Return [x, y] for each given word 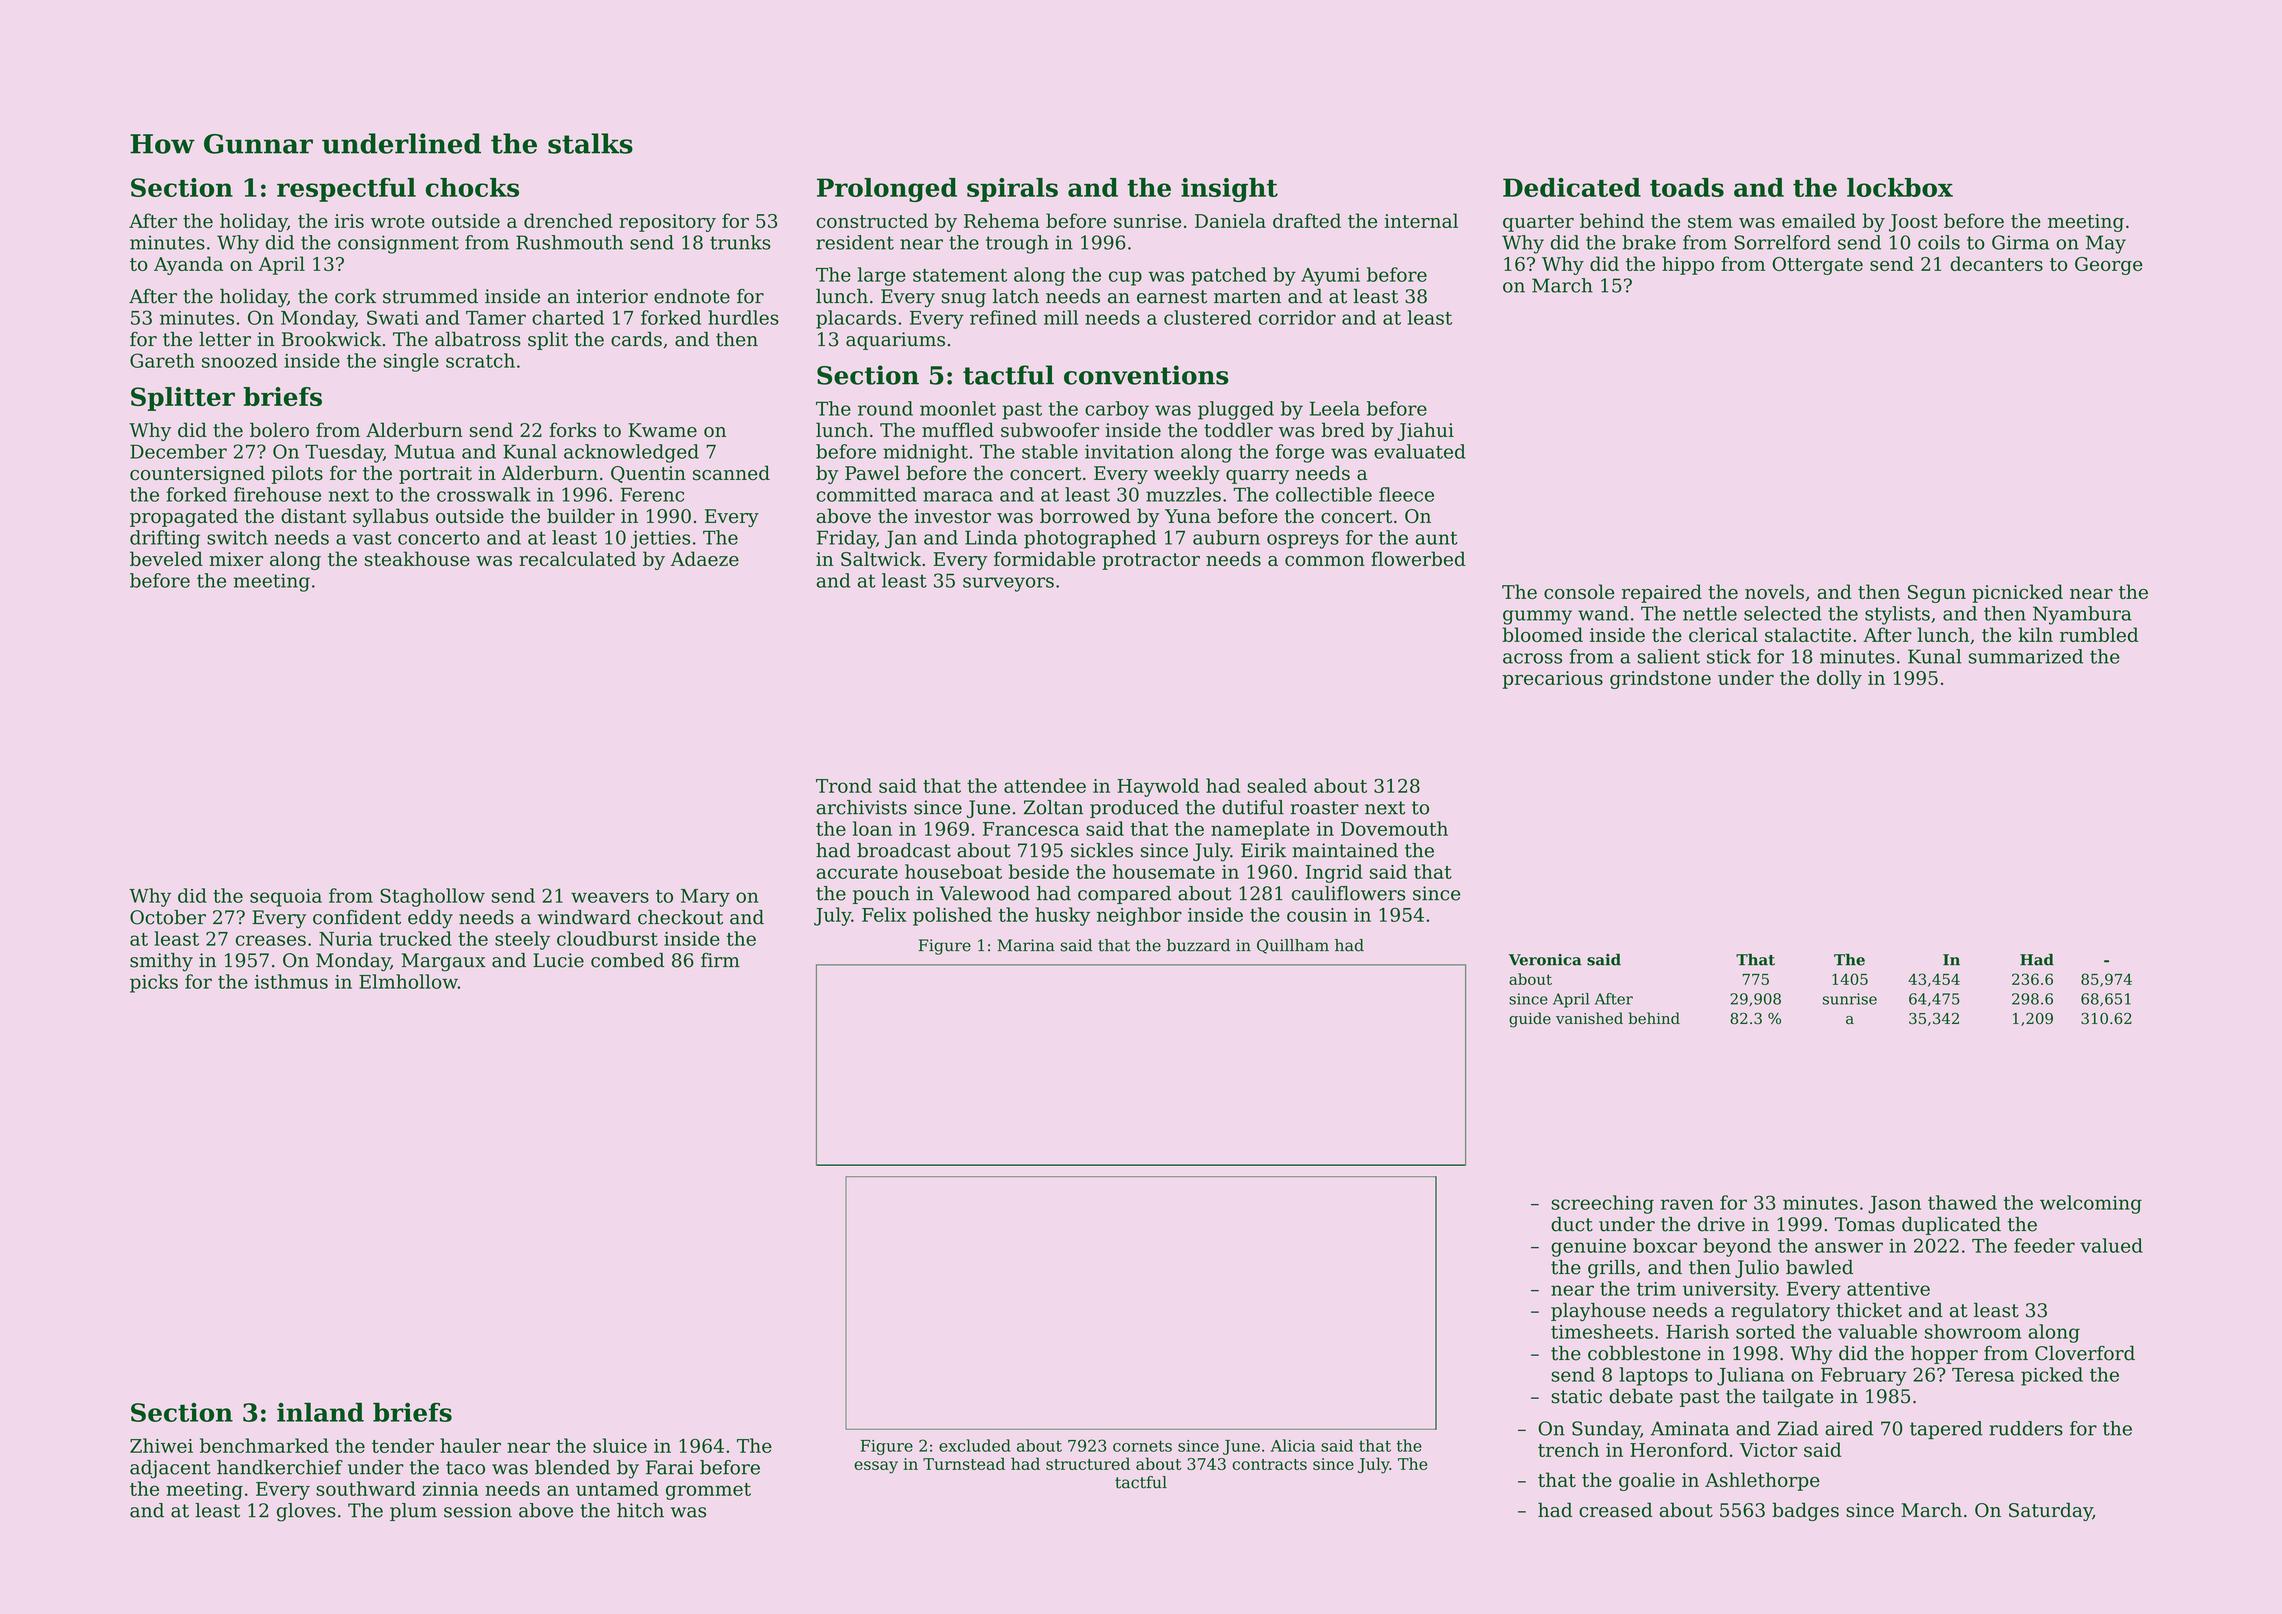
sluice [620, 1445]
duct [1572, 1224]
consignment [398, 244]
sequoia [286, 898]
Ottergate [1817, 266]
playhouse [1598, 1312]
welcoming [2091, 1204]
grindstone [1660, 679]
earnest [1172, 297]
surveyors [1008, 584]
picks [154, 983]
